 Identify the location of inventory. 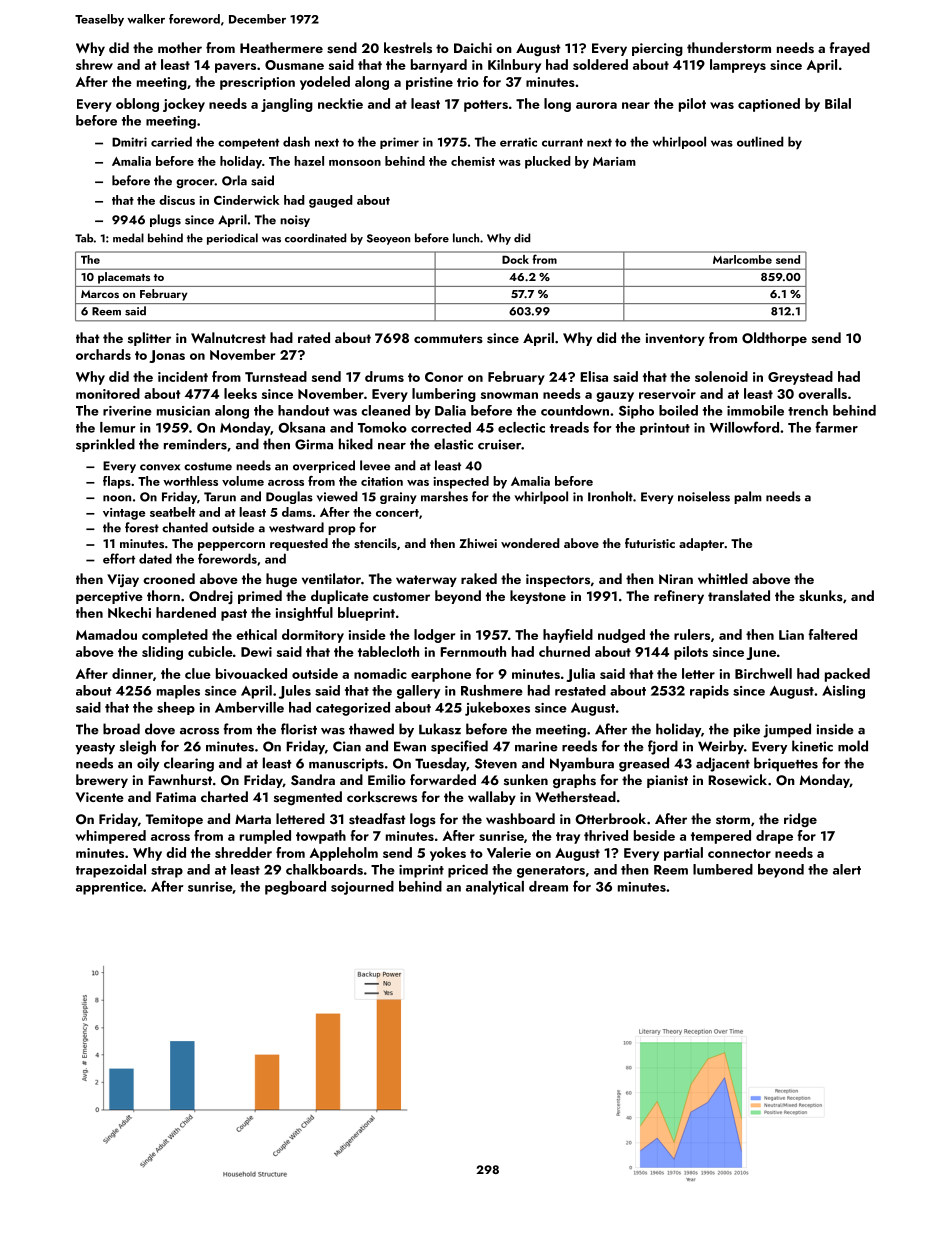
(675, 339).
